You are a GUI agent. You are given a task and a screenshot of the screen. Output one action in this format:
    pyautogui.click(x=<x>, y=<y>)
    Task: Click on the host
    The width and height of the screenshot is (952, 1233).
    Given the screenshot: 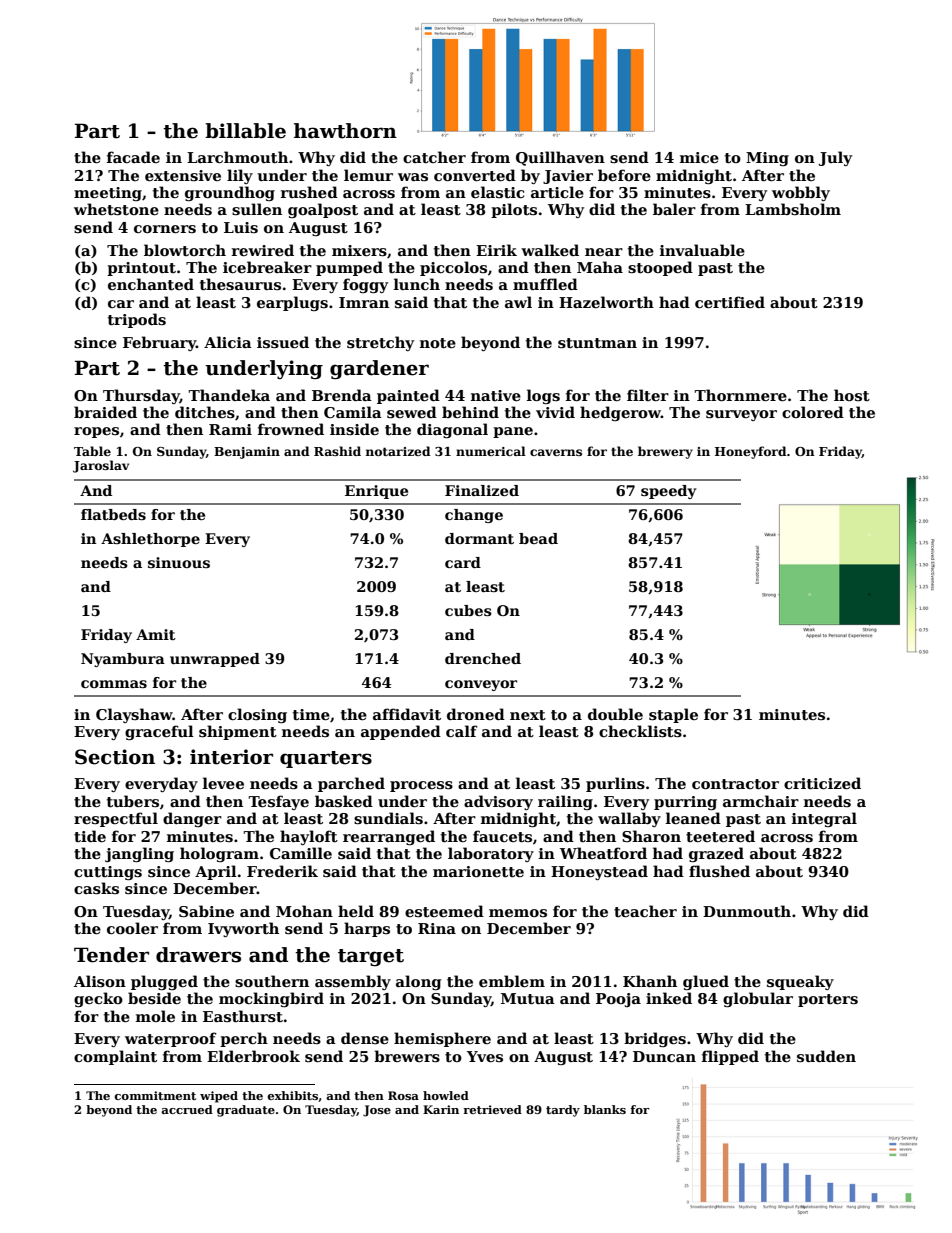 What is the action you would take?
    pyautogui.click(x=852, y=395)
